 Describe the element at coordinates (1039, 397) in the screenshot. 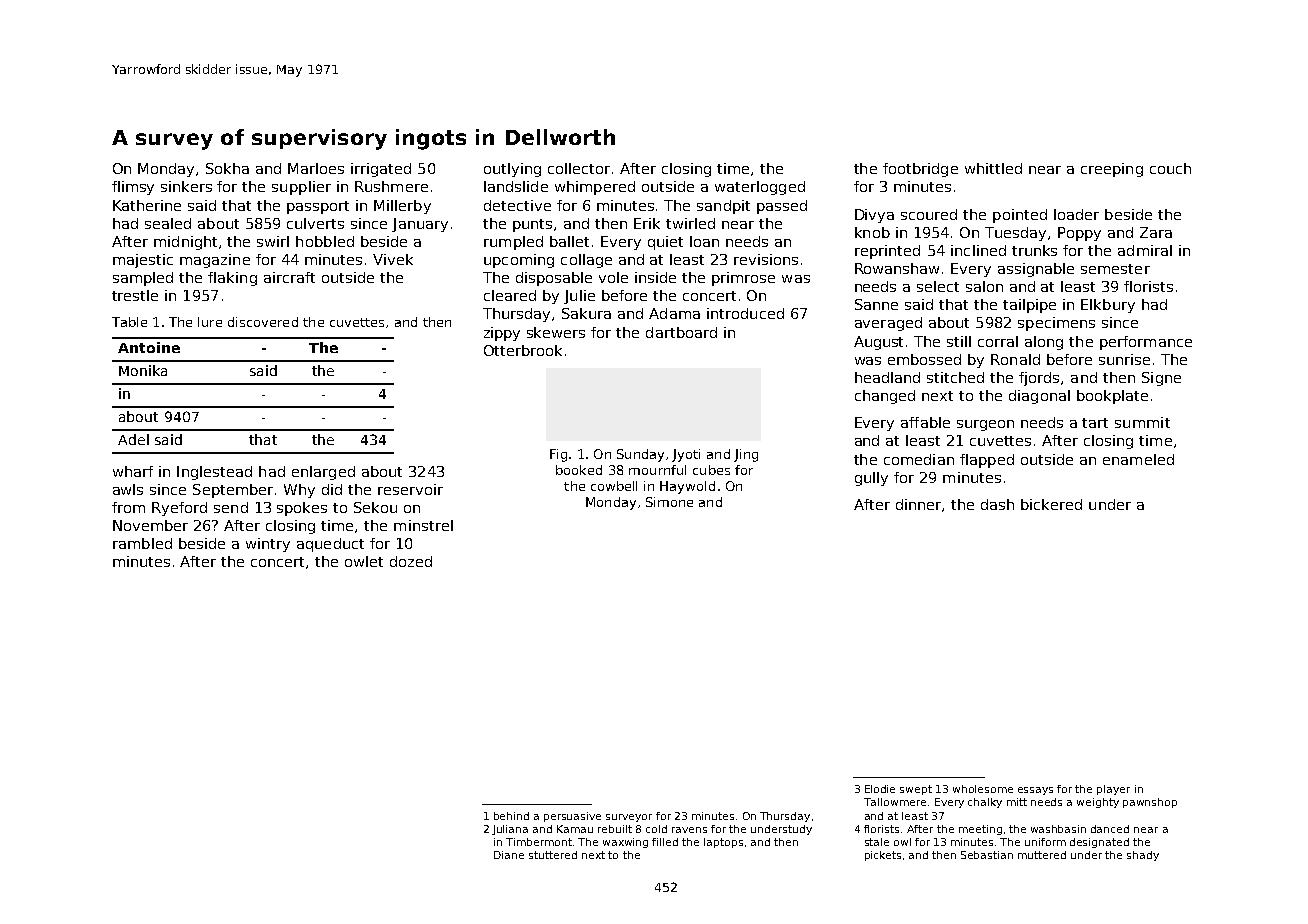

I see `diagonal` at that location.
